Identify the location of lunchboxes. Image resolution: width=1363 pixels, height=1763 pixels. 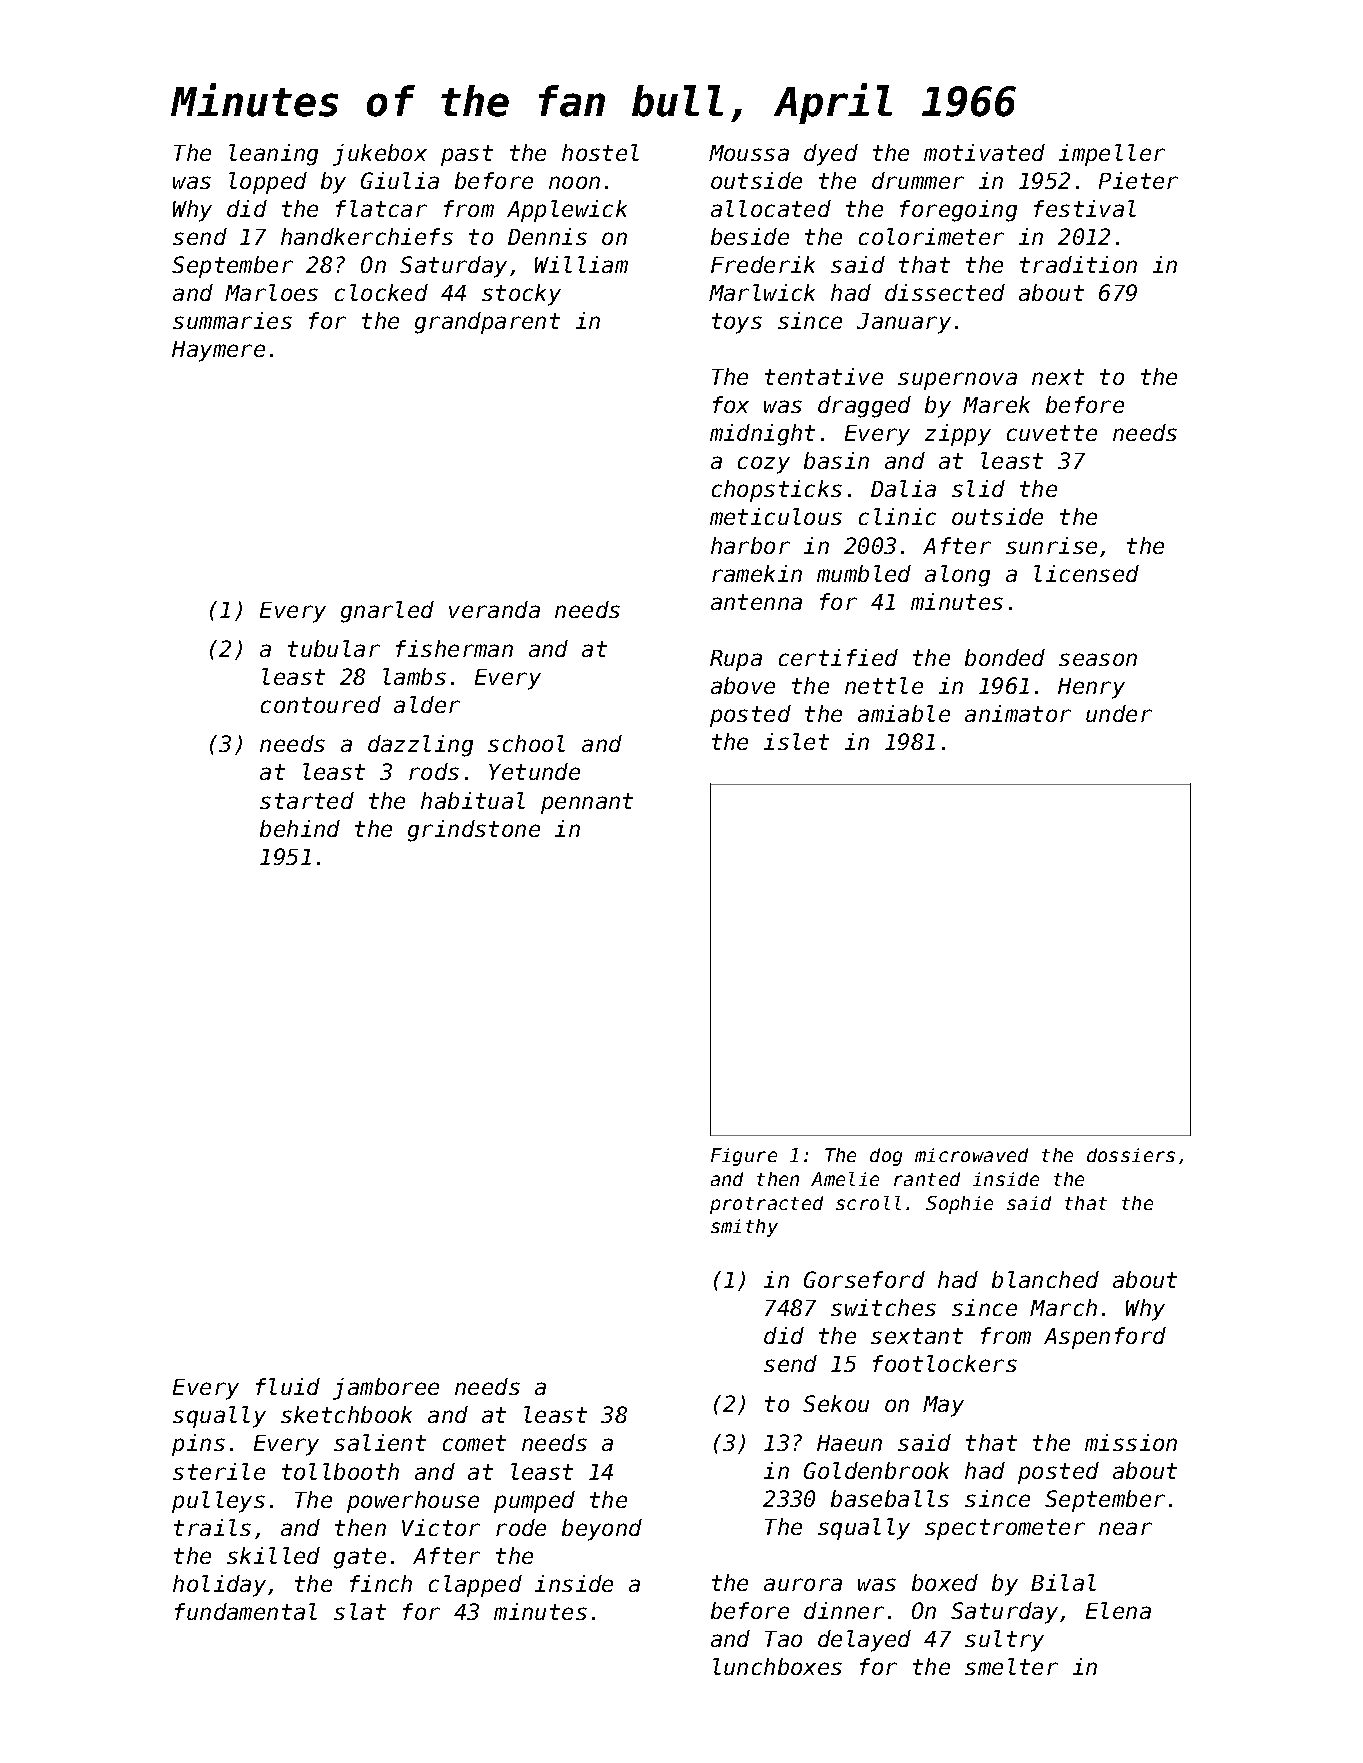
(777, 1666).
